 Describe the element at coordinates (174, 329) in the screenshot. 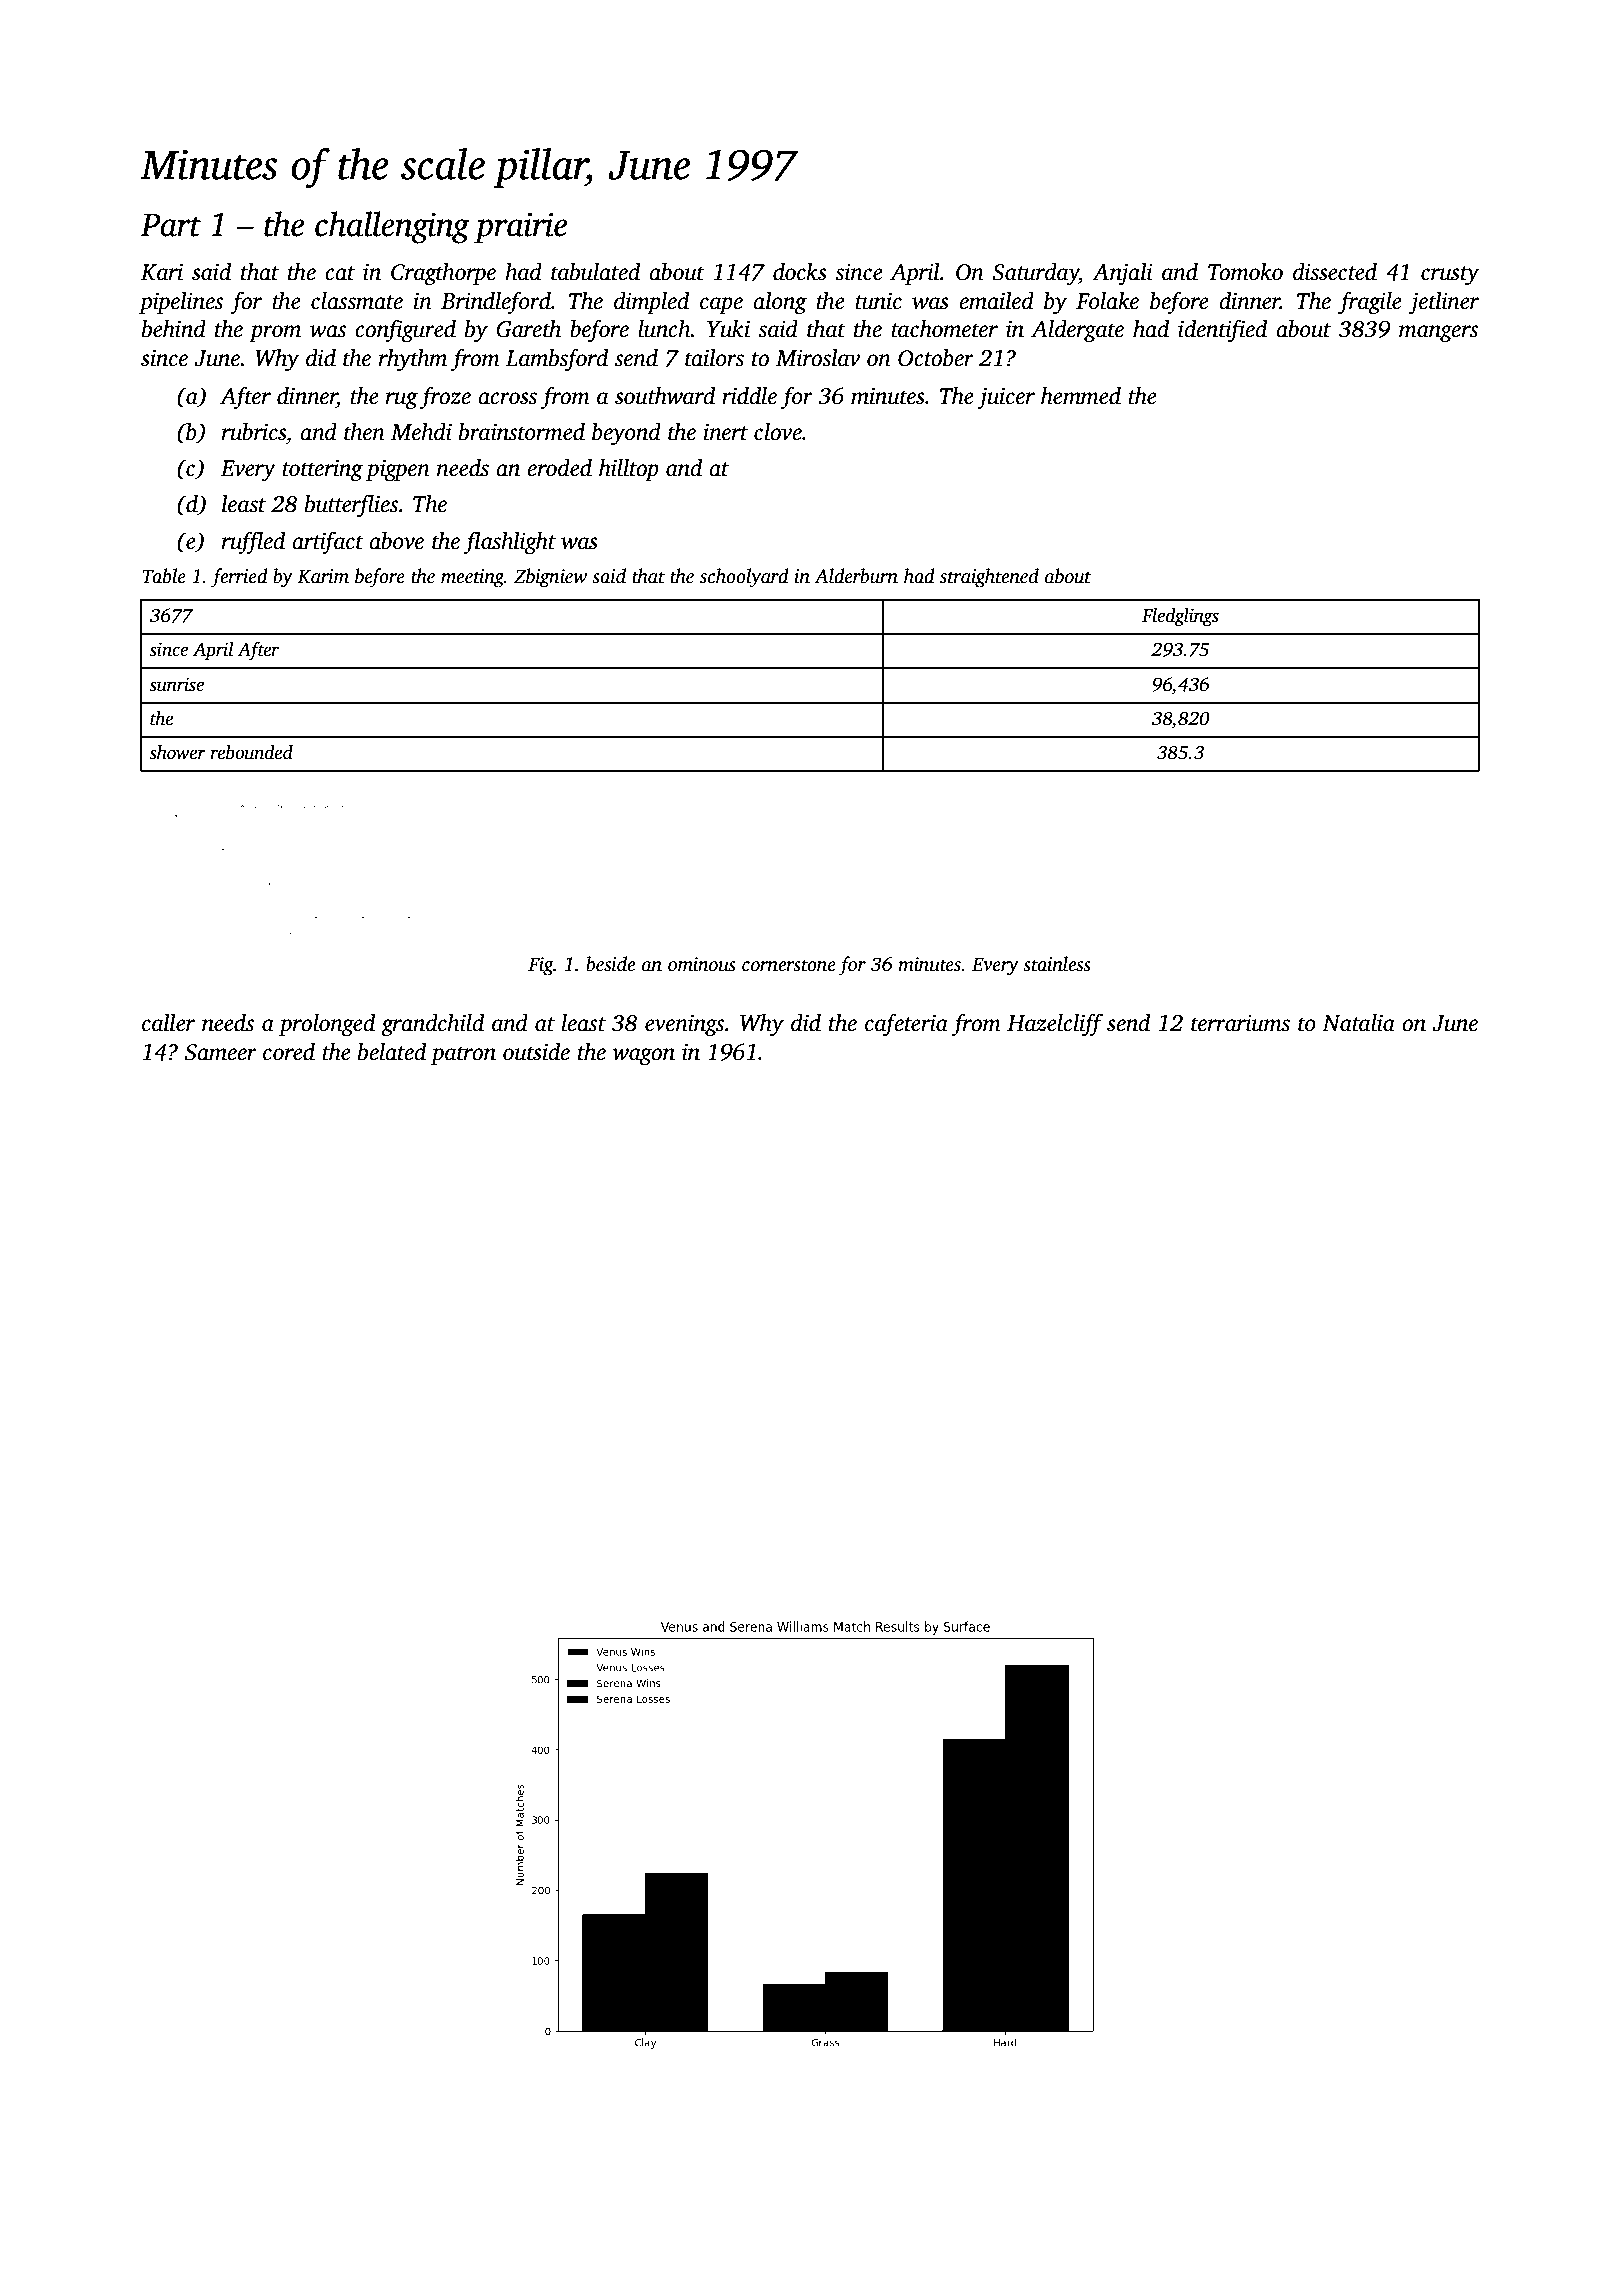

I see `behind` at that location.
